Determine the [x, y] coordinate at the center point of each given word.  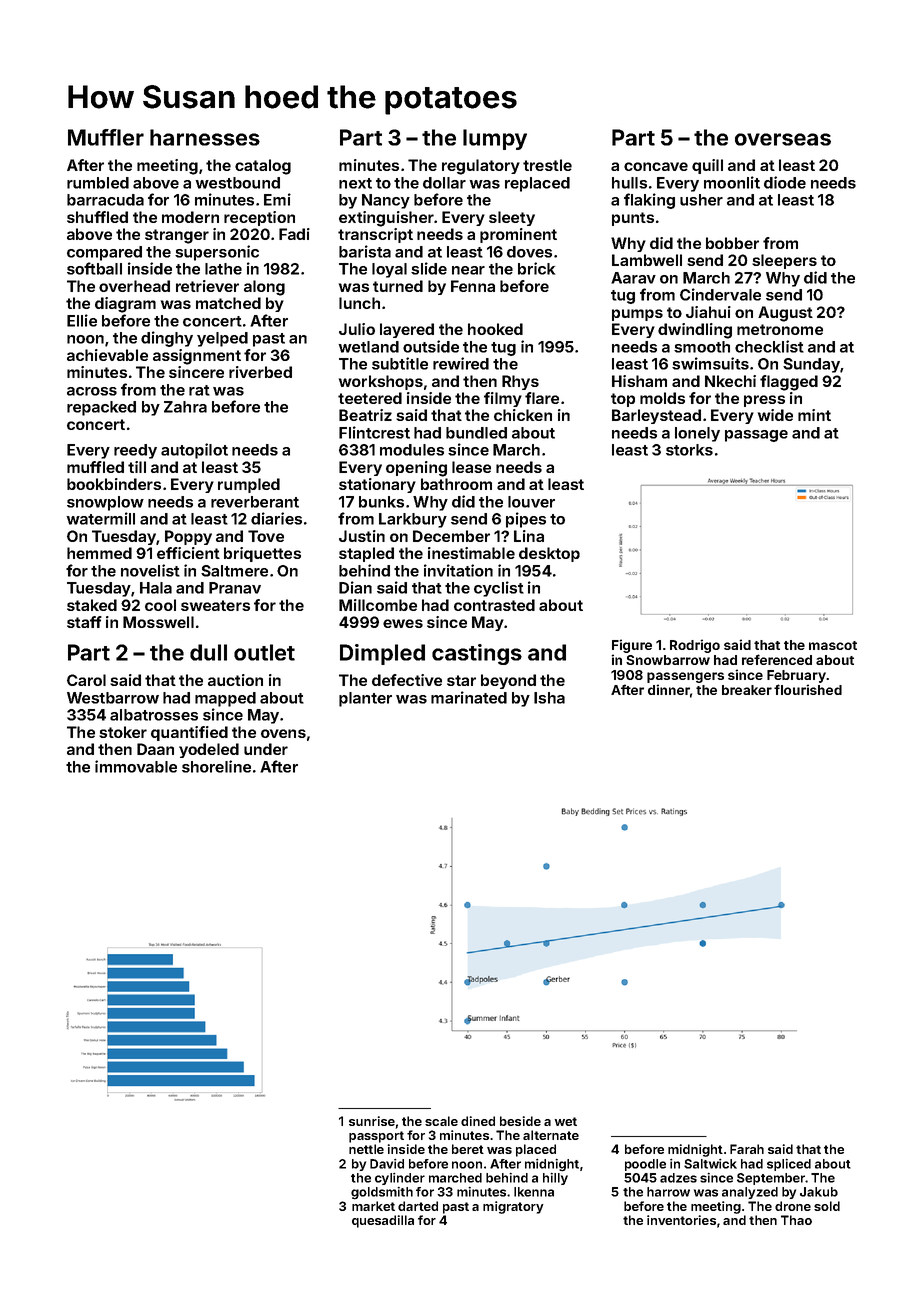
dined [478, 1121]
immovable [136, 766]
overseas [783, 139]
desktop [549, 554]
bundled [476, 433]
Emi [277, 199]
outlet [264, 652]
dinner [669, 689]
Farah [747, 1149]
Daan [155, 749]
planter [365, 699]
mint [814, 415]
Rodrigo [695, 646]
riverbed [260, 372]
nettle [366, 1149]
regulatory [481, 167]
